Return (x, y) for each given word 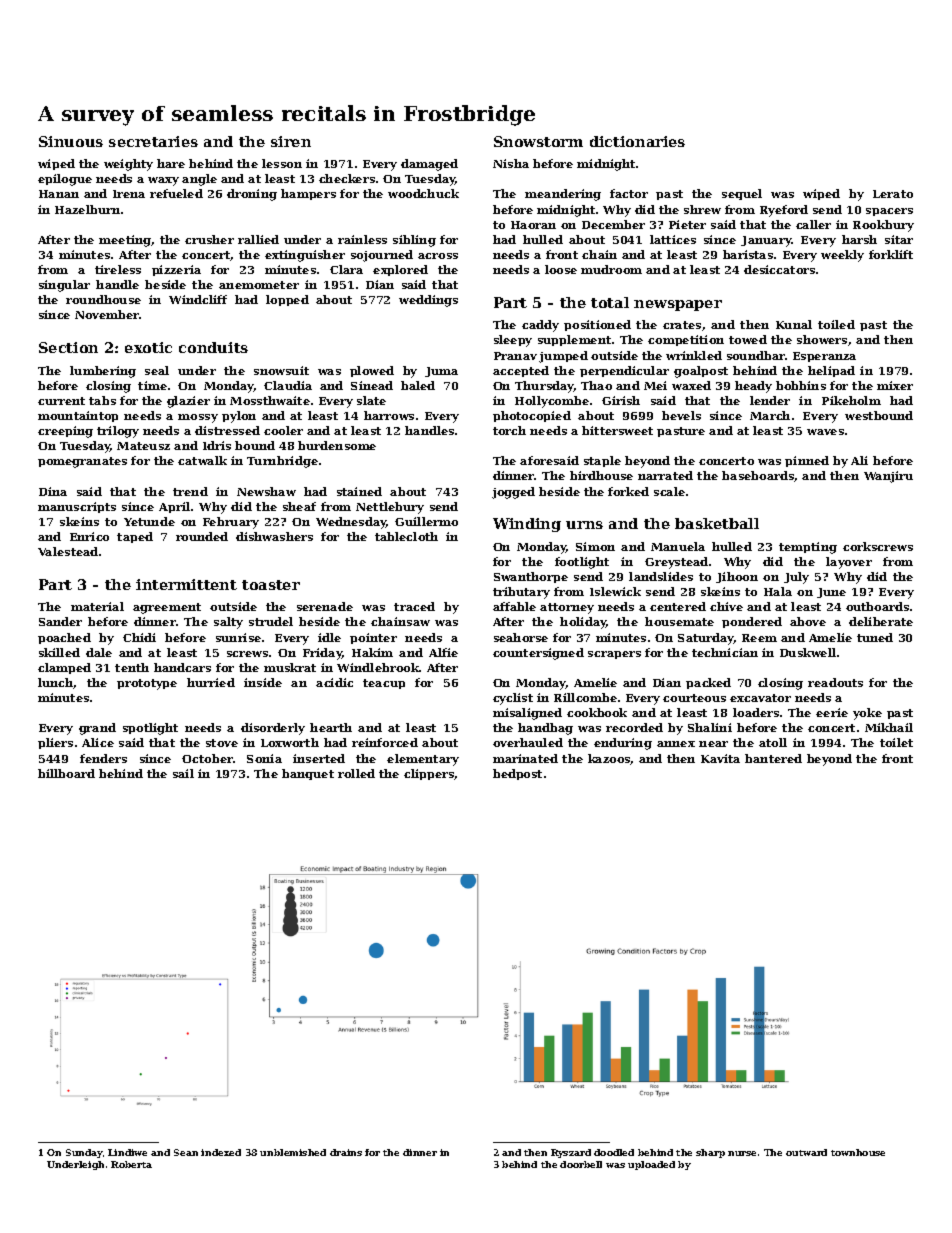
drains (346, 1152)
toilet (896, 742)
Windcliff (198, 299)
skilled (59, 652)
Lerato (893, 194)
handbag (545, 729)
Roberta (131, 1164)
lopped (287, 300)
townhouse (858, 1152)
